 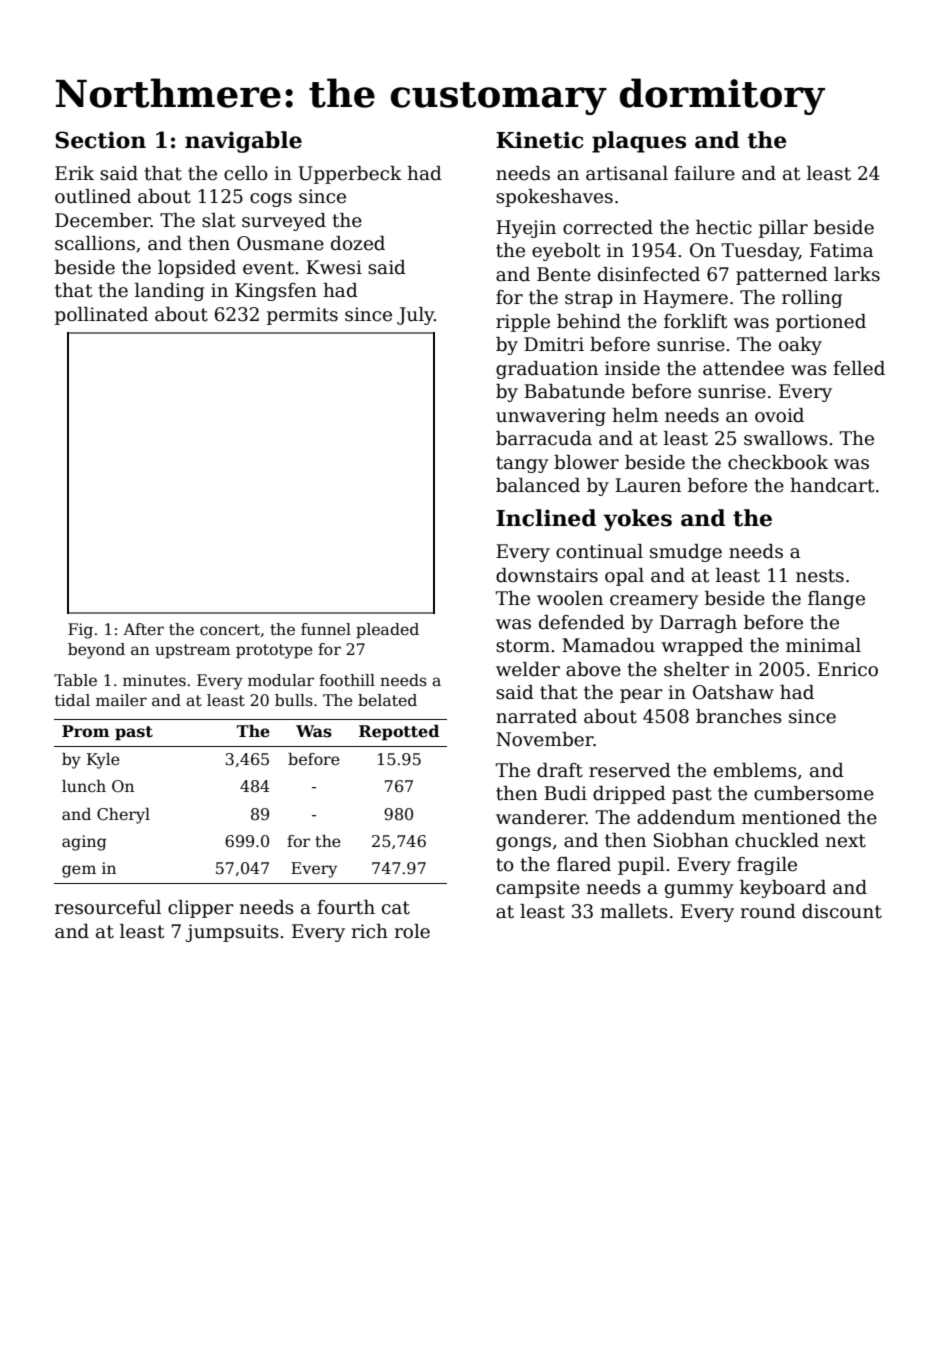 What do you see at coordinates (648, 485) in the image?
I see `Lauren` at bounding box center [648, 485].
